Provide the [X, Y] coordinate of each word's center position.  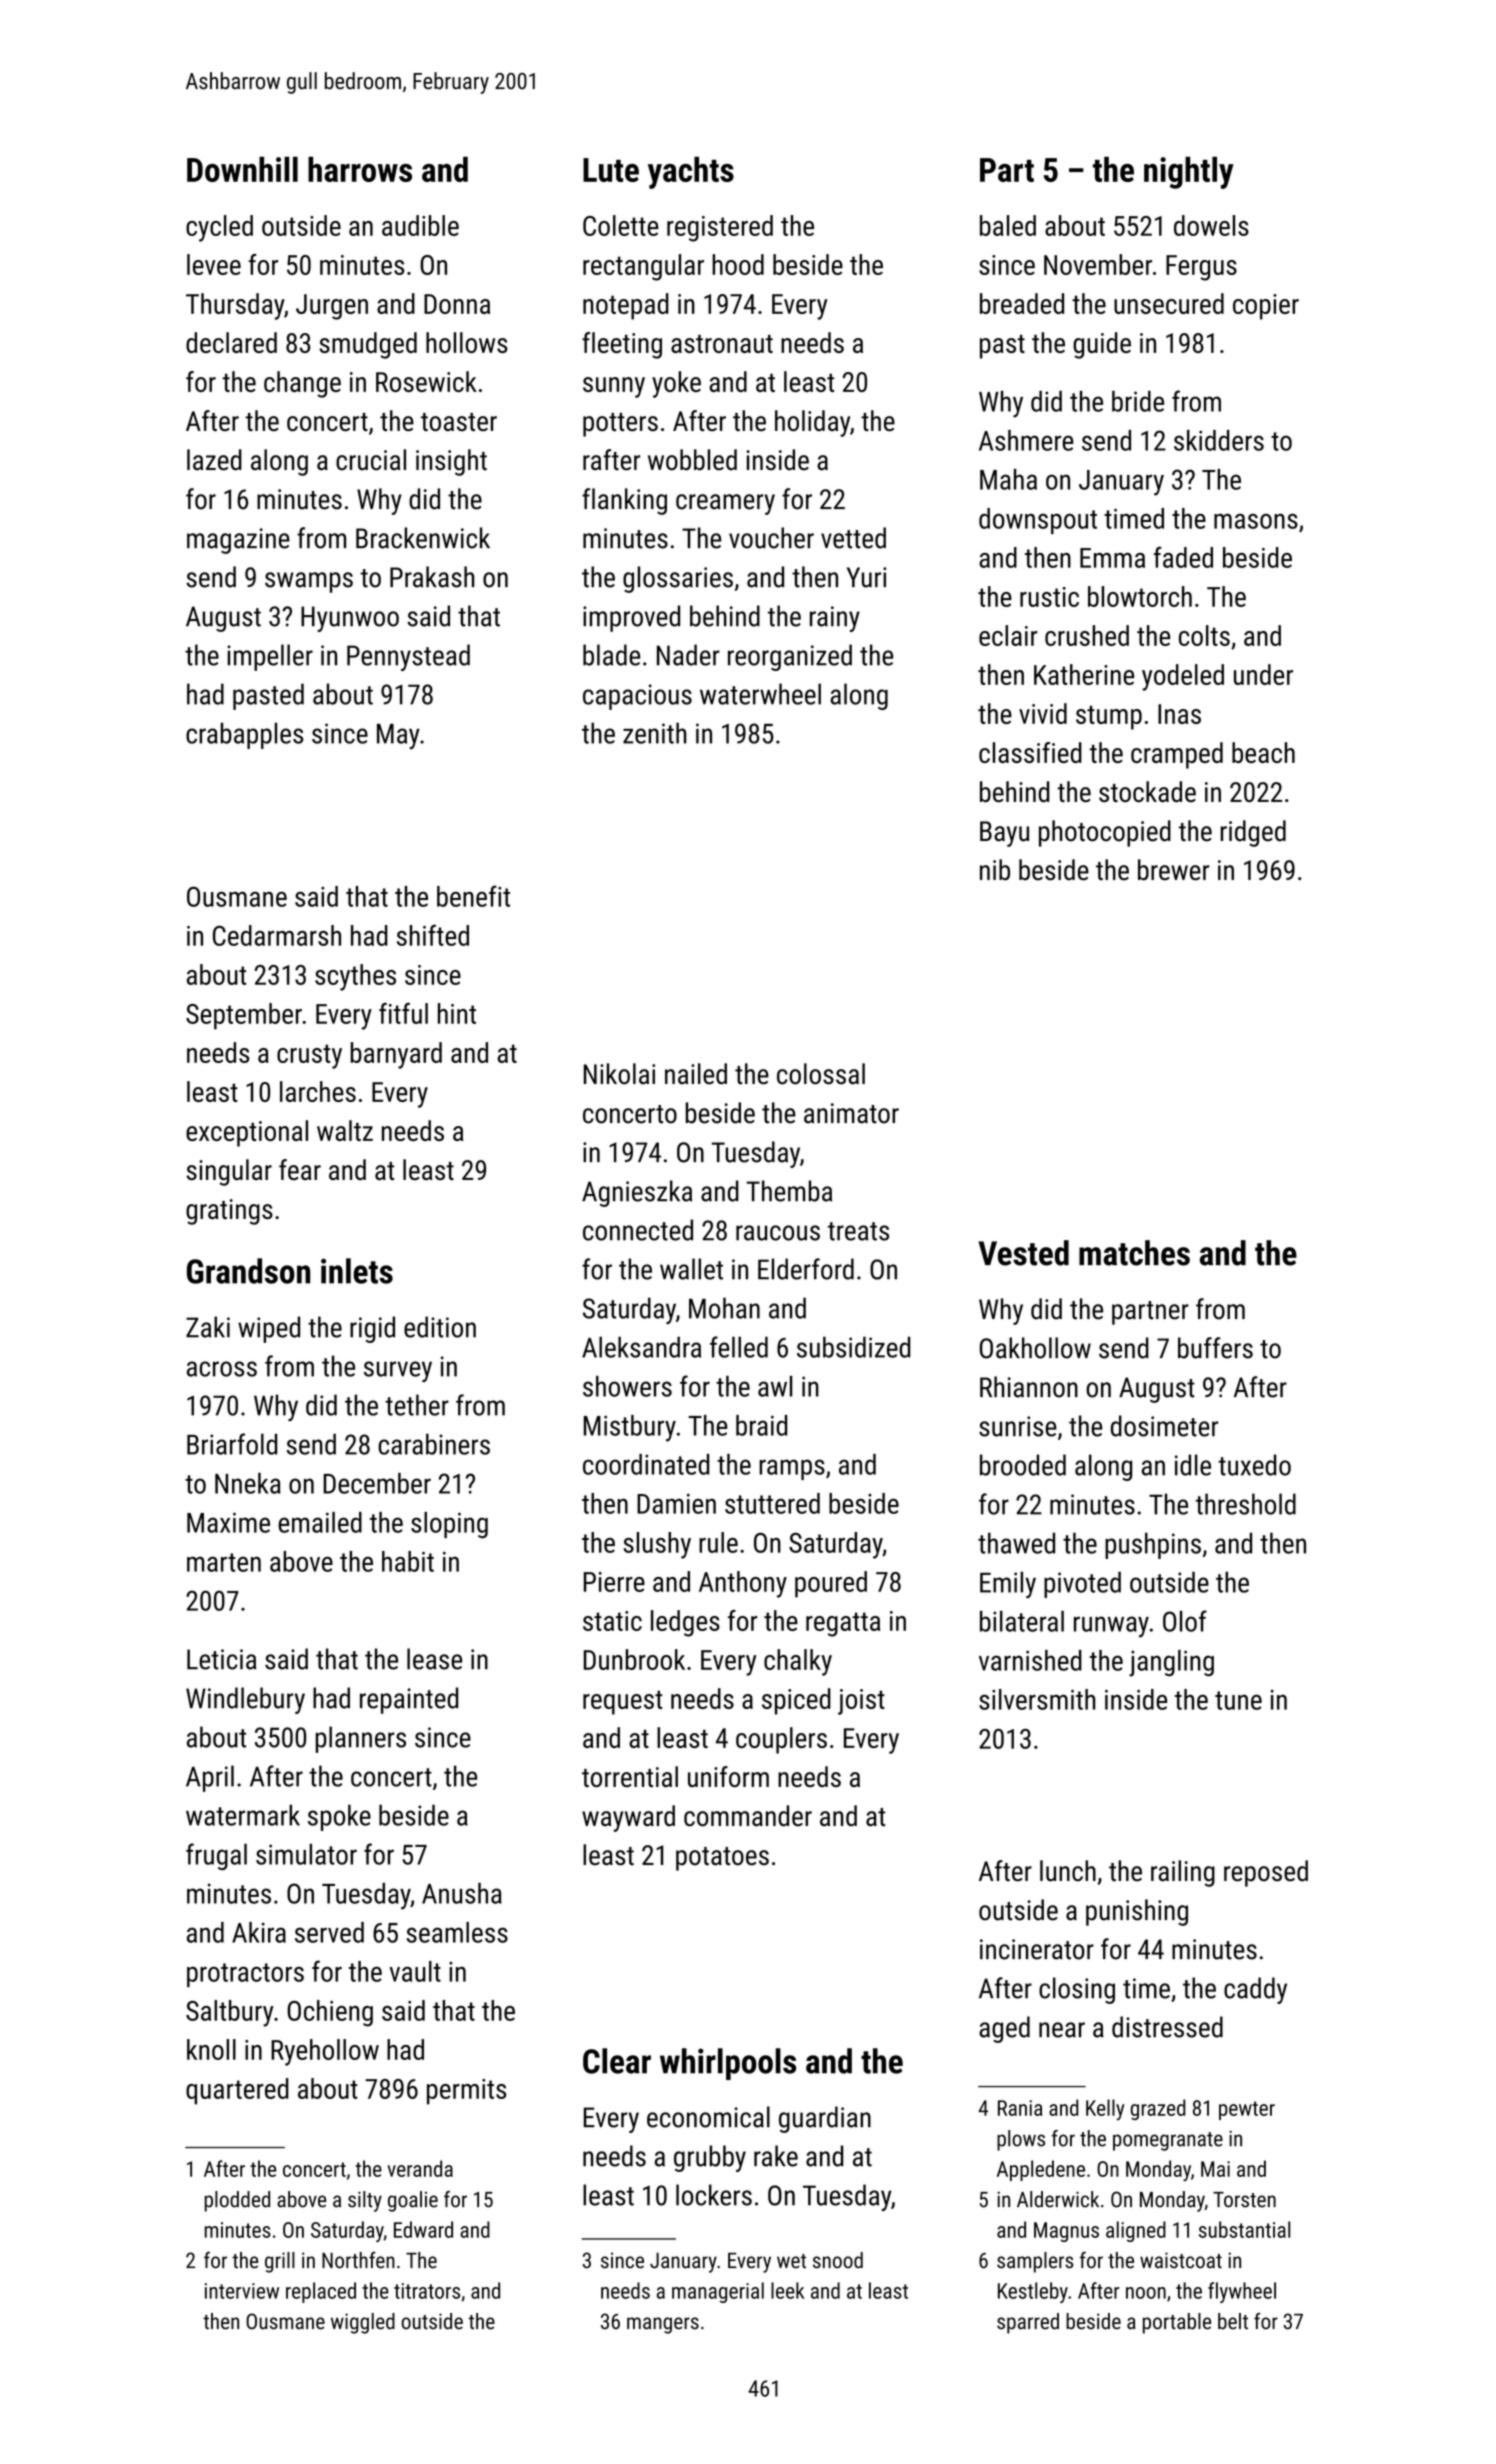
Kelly [1105, 2109]
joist [861, 1702]
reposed [1266, 1873]
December [377, 1483]
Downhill [242, 169]
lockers [714, 2195]
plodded [237, 2201]
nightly [1189, 173]
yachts [691, 173]
